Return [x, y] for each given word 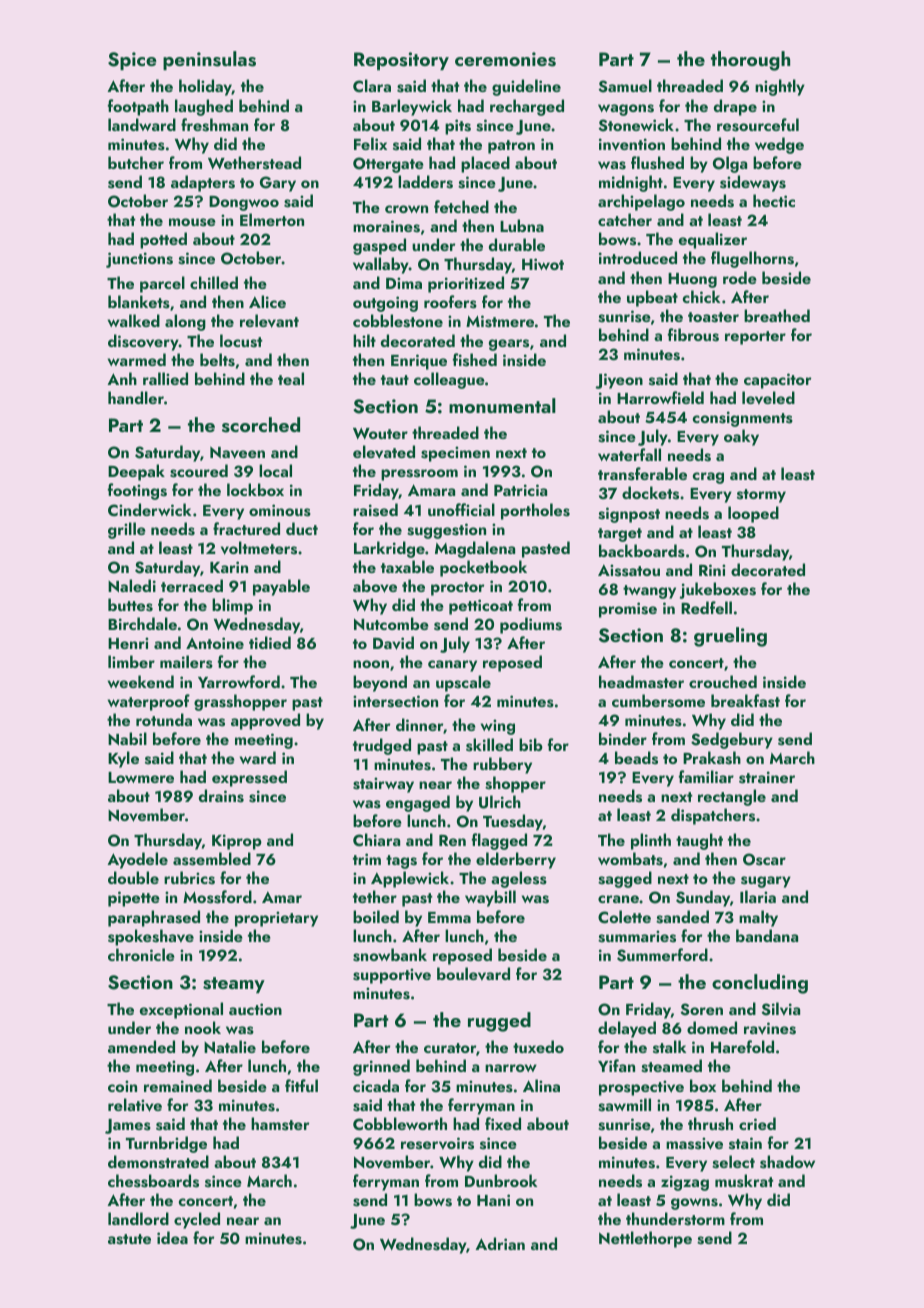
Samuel [625, 86]
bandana [767, 935]
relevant [269, 321]
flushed [657, 163]
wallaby [381, 265]
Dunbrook [501, 1180]
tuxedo [538, 1046]
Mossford [217, 897]
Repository [401, 61]
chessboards [153, 1181]
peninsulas [209, 60]
